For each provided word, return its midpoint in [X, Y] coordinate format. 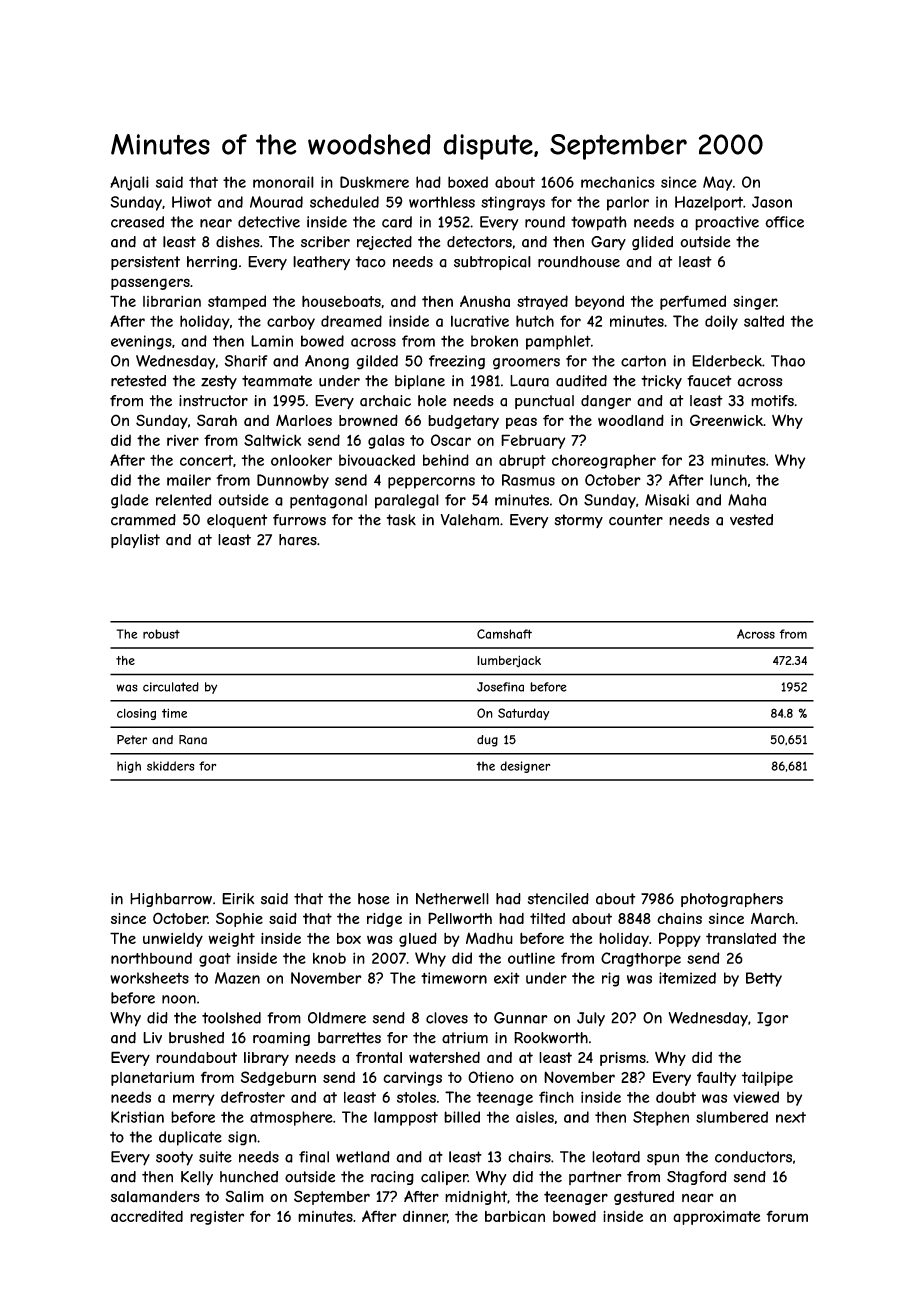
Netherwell [452, 899]
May [718, 183]
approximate [716, 1218]
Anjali [129, 183]
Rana [193, 740]
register [217, 1218]
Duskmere [374, 182]
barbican [515, 1216]
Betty [764, 979]
